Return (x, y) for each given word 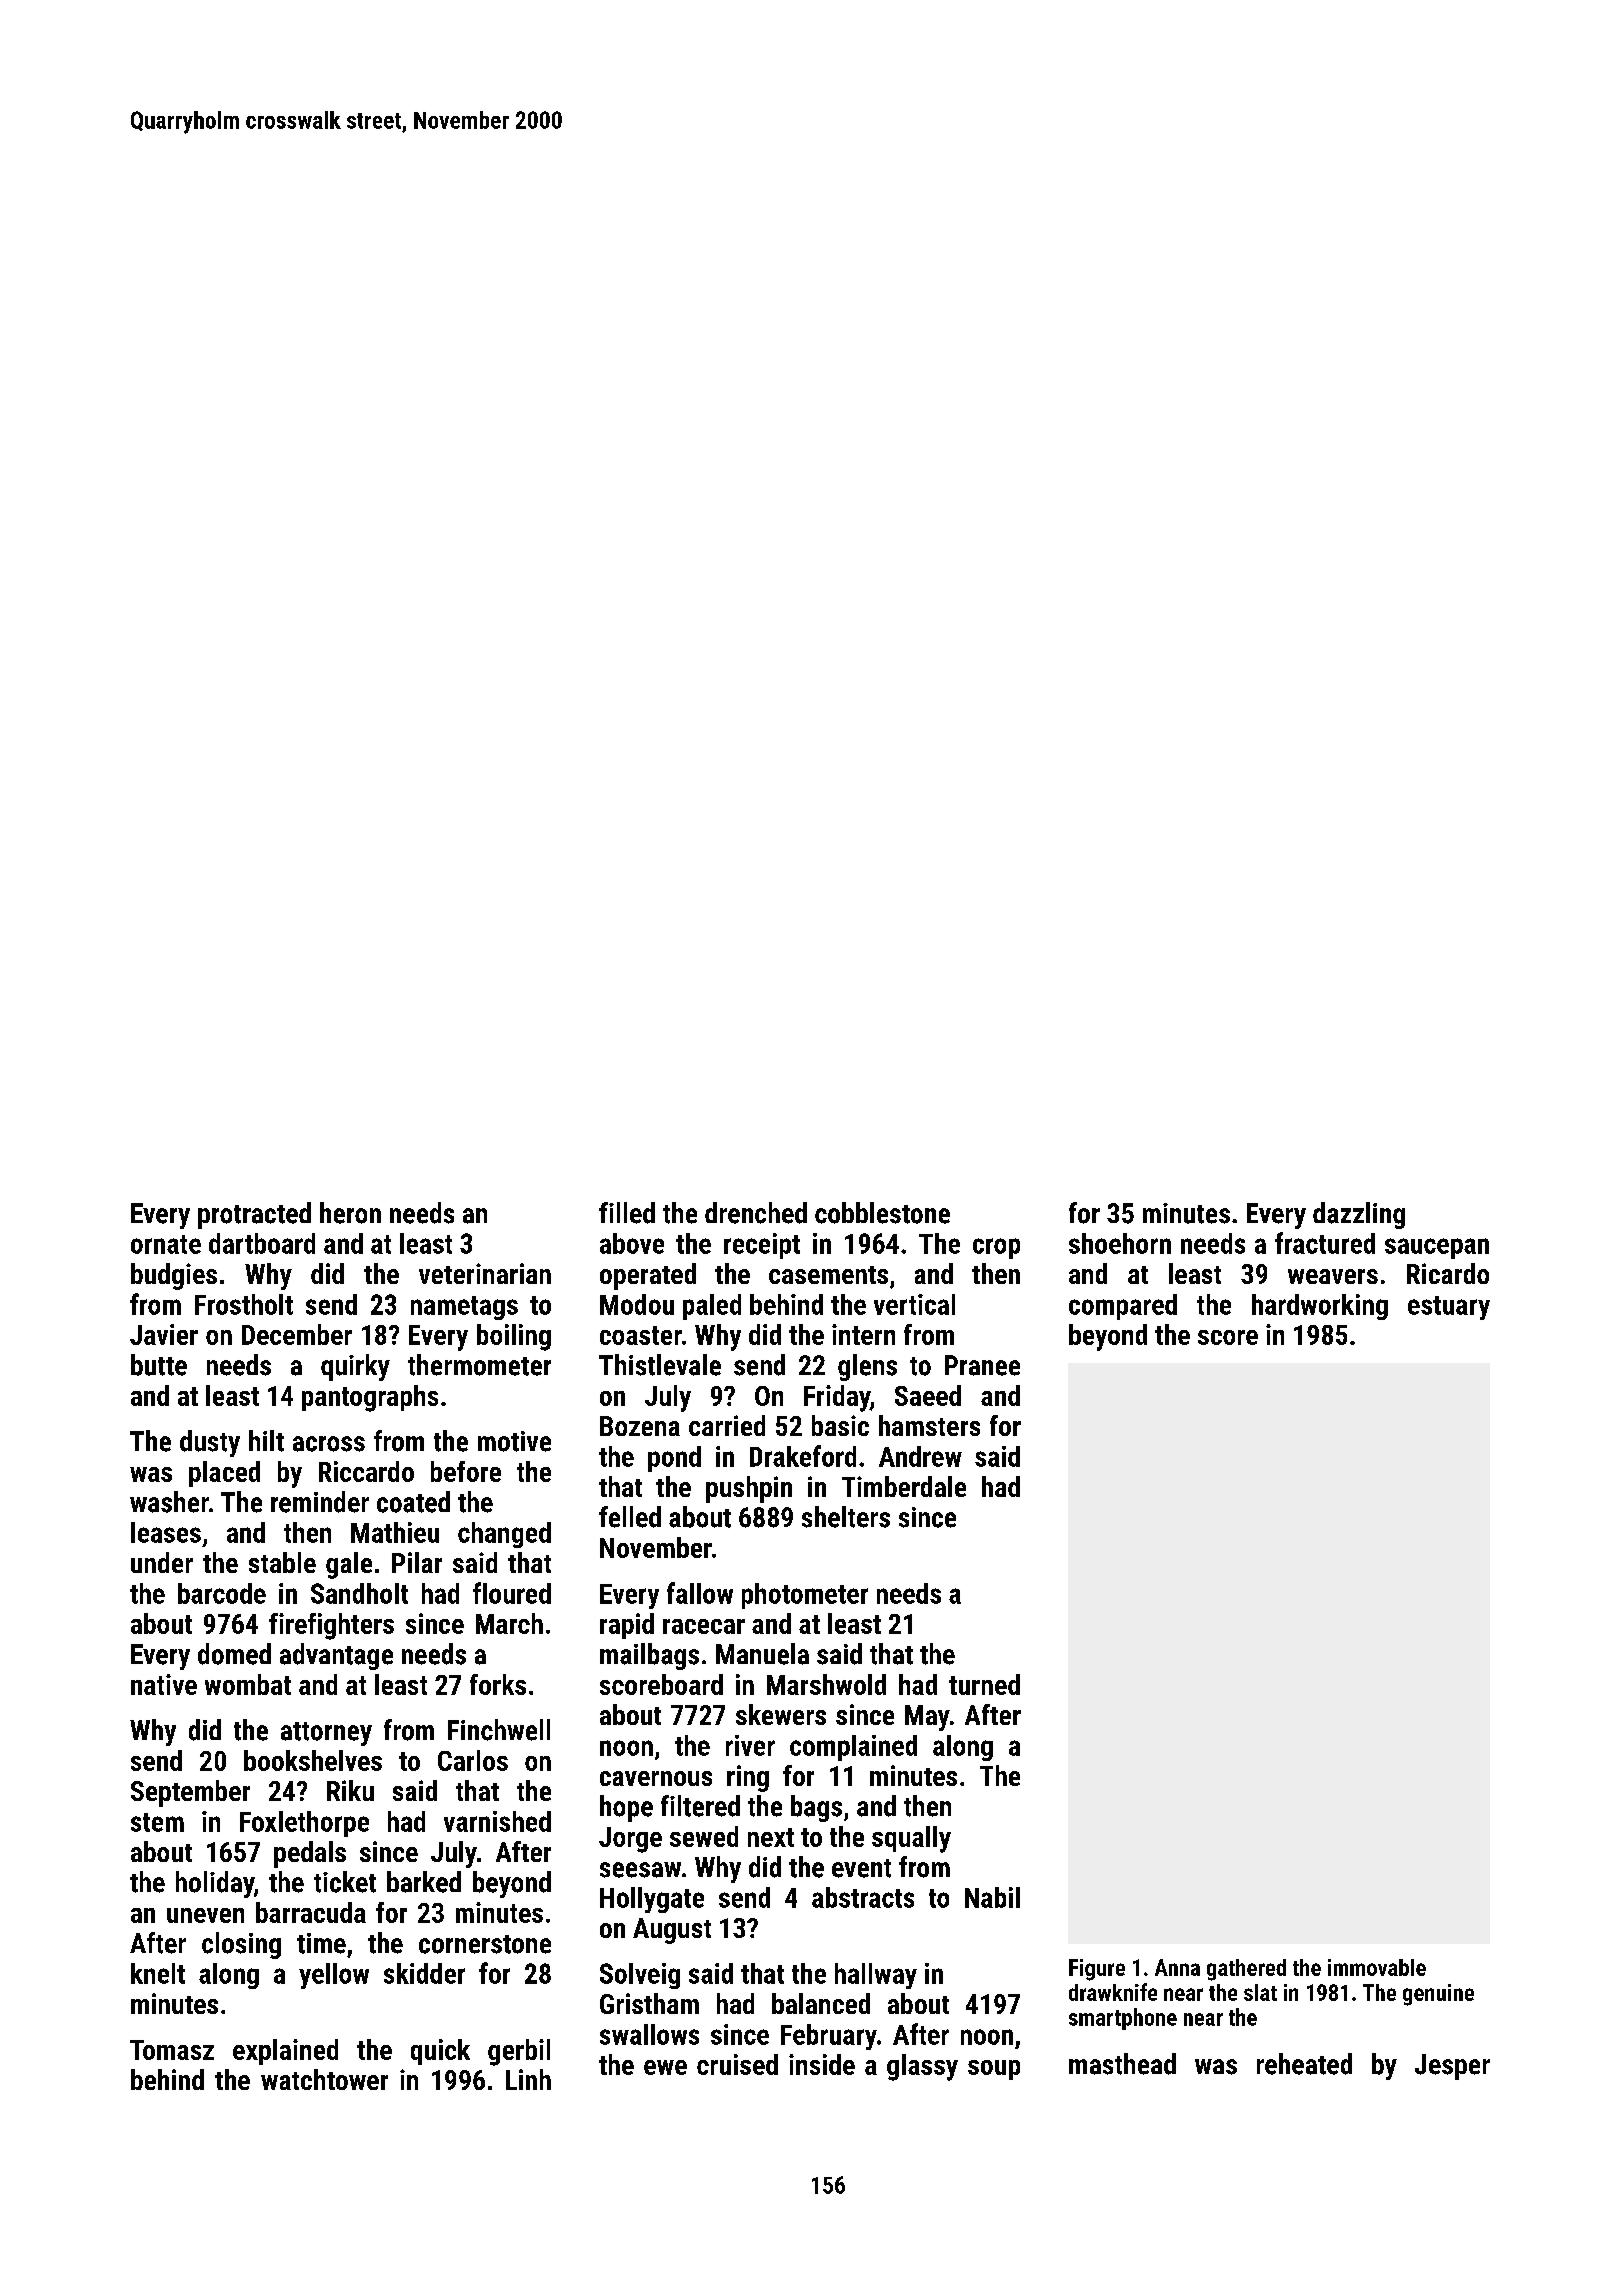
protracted (254, 1215)
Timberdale (904, 1486)
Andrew (920, 1456)
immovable (1377, 1967)
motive (514, 1441)
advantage (336, 1656)
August (672, 1931)
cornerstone (485, 1944)
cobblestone (882, 1213)
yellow (334, 1976)
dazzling (1359, 1215)
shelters (846, 1517)
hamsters (929, 1425)
